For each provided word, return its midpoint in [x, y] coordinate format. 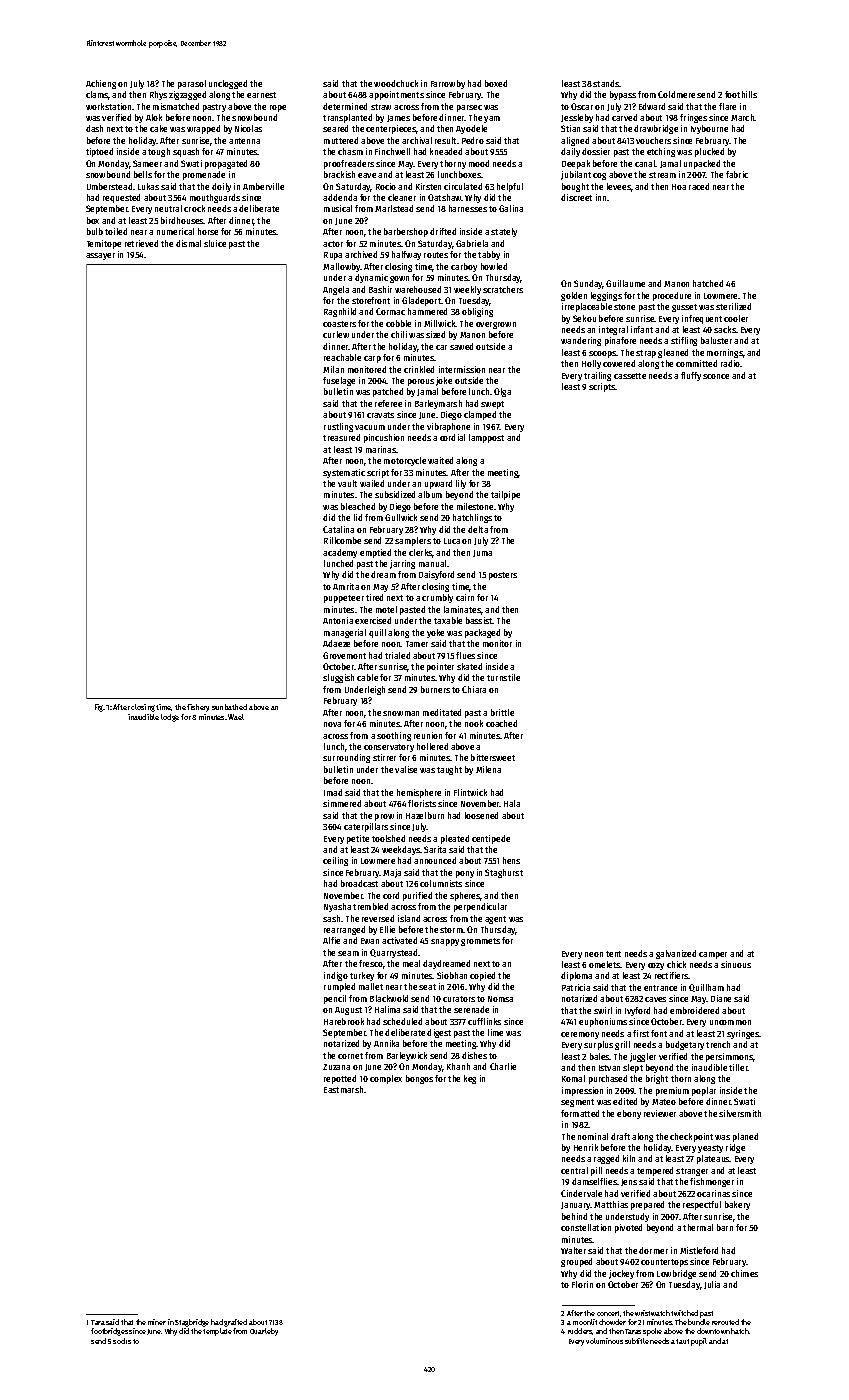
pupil [699, 1342]
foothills [741, 94]
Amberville [263, 186]
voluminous [604, 1341]
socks [122, 1341]
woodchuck [396, 83]
